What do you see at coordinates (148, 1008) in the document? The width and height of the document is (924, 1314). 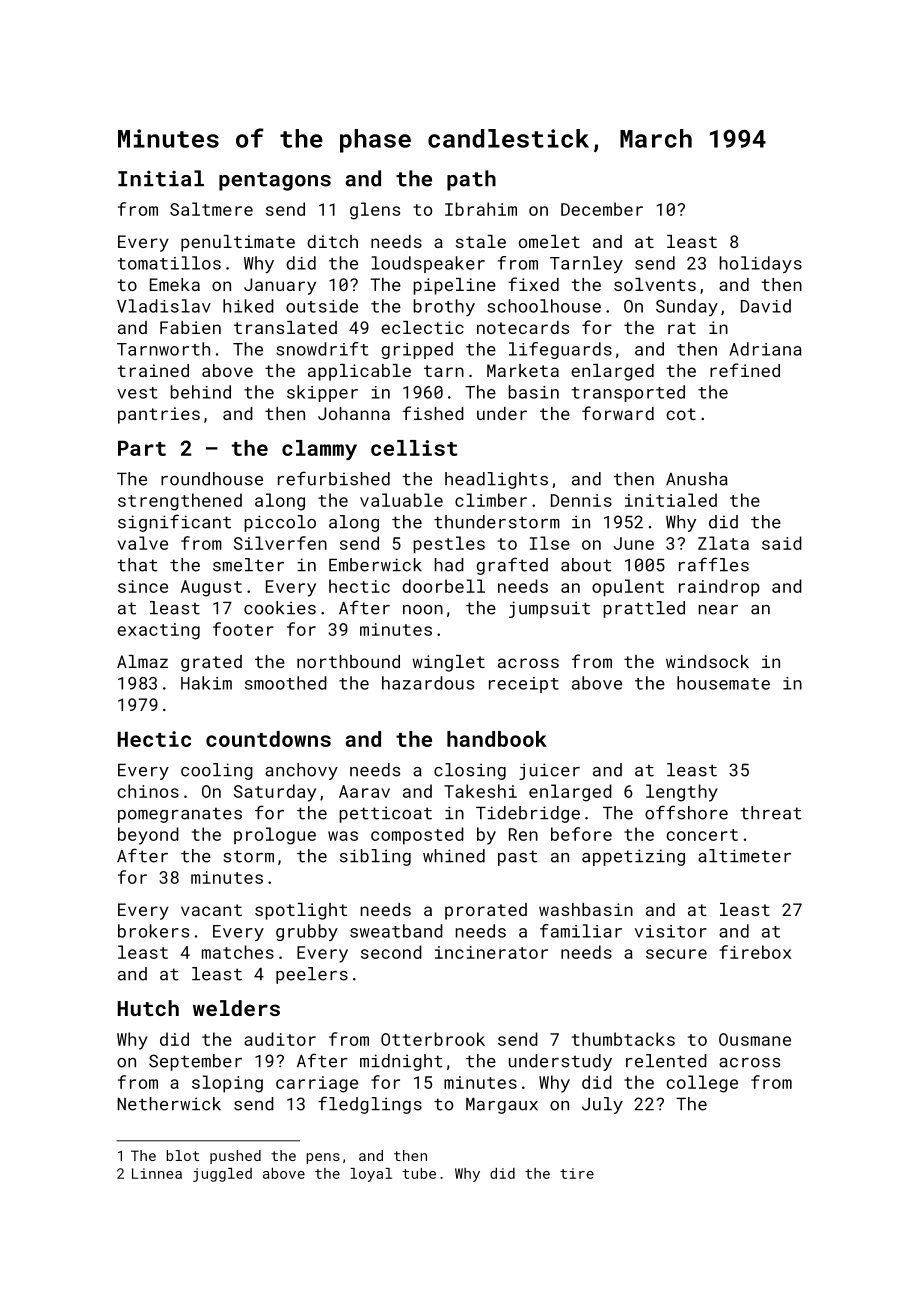 I see `Hutch` at bounding box center [148, 1008].
